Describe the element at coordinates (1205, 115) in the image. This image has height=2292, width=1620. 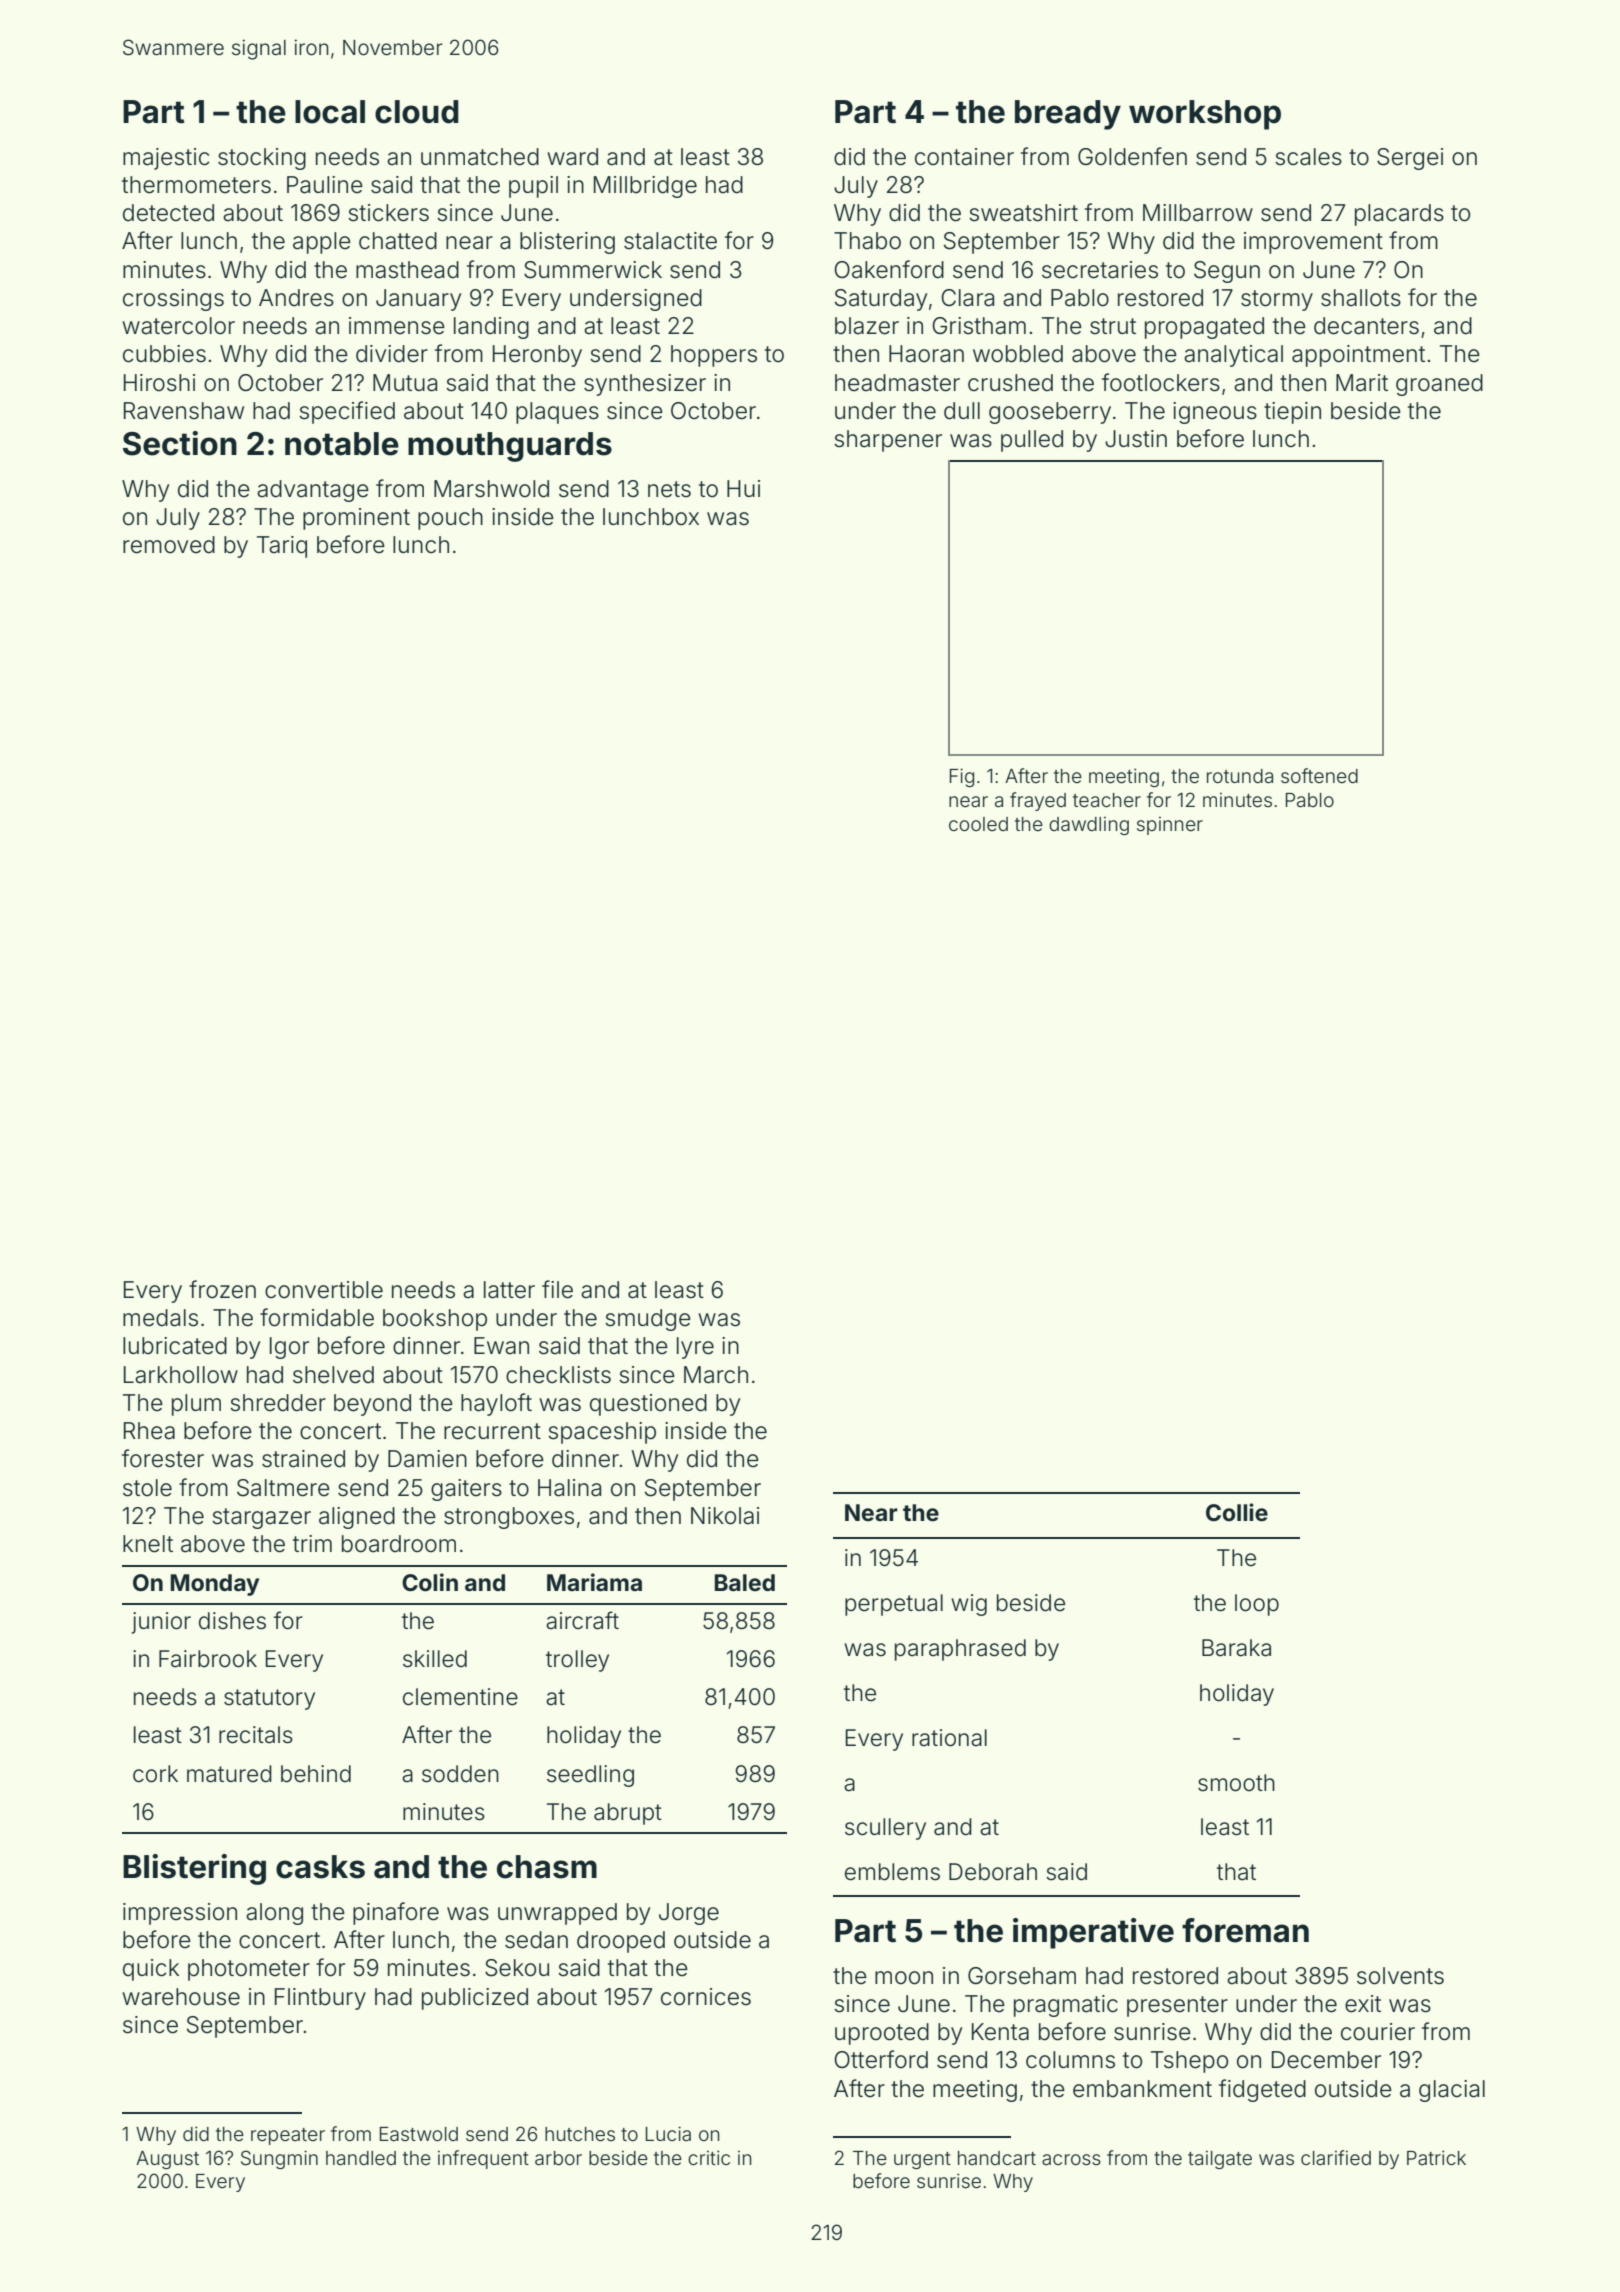
I see `workshop` at that location.
